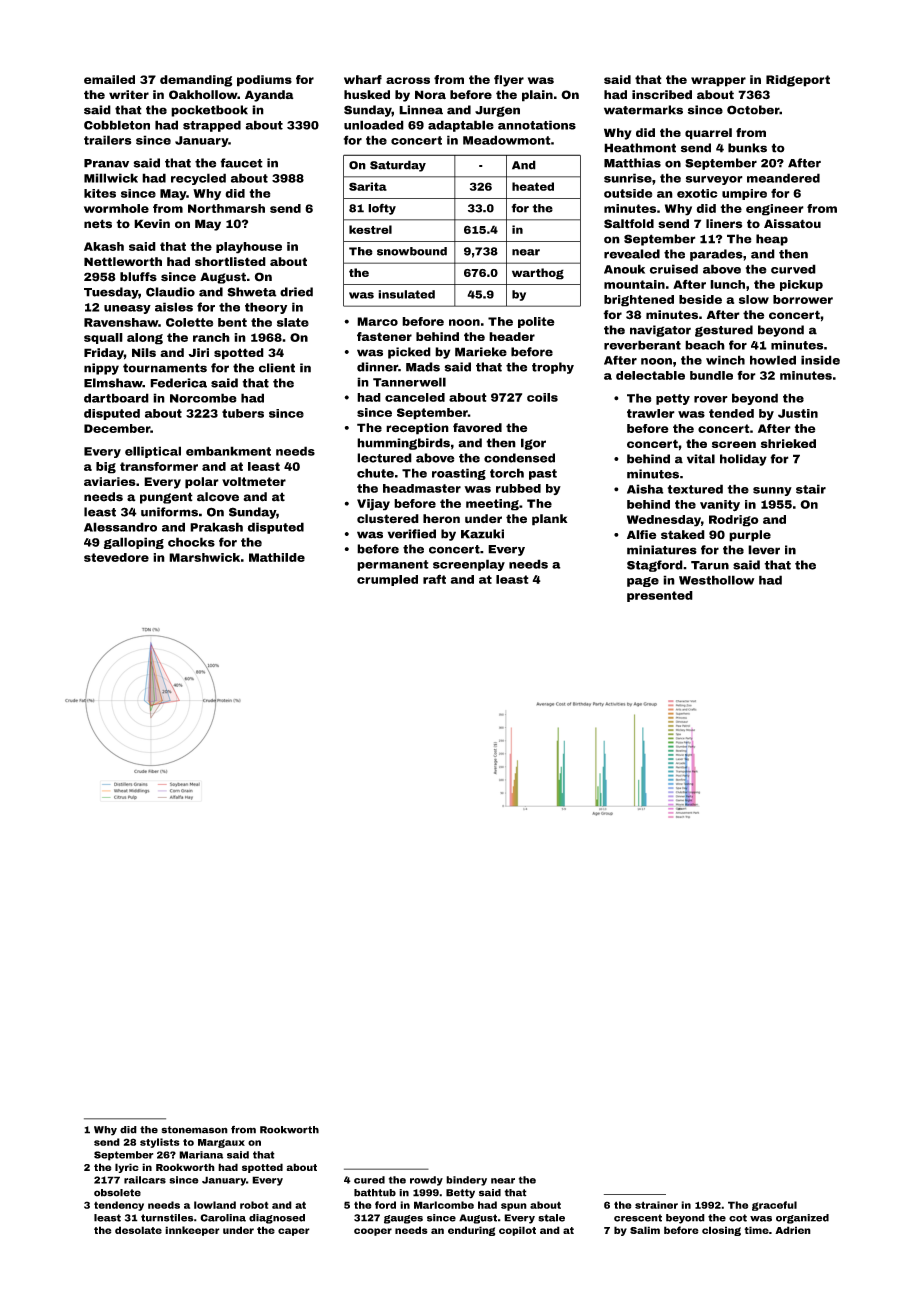 This screenshot has height=1308, width=924. What do you see at coordinates (533, 186) in the screenshot?
I see `heated` at bounding box center [533, 186].
